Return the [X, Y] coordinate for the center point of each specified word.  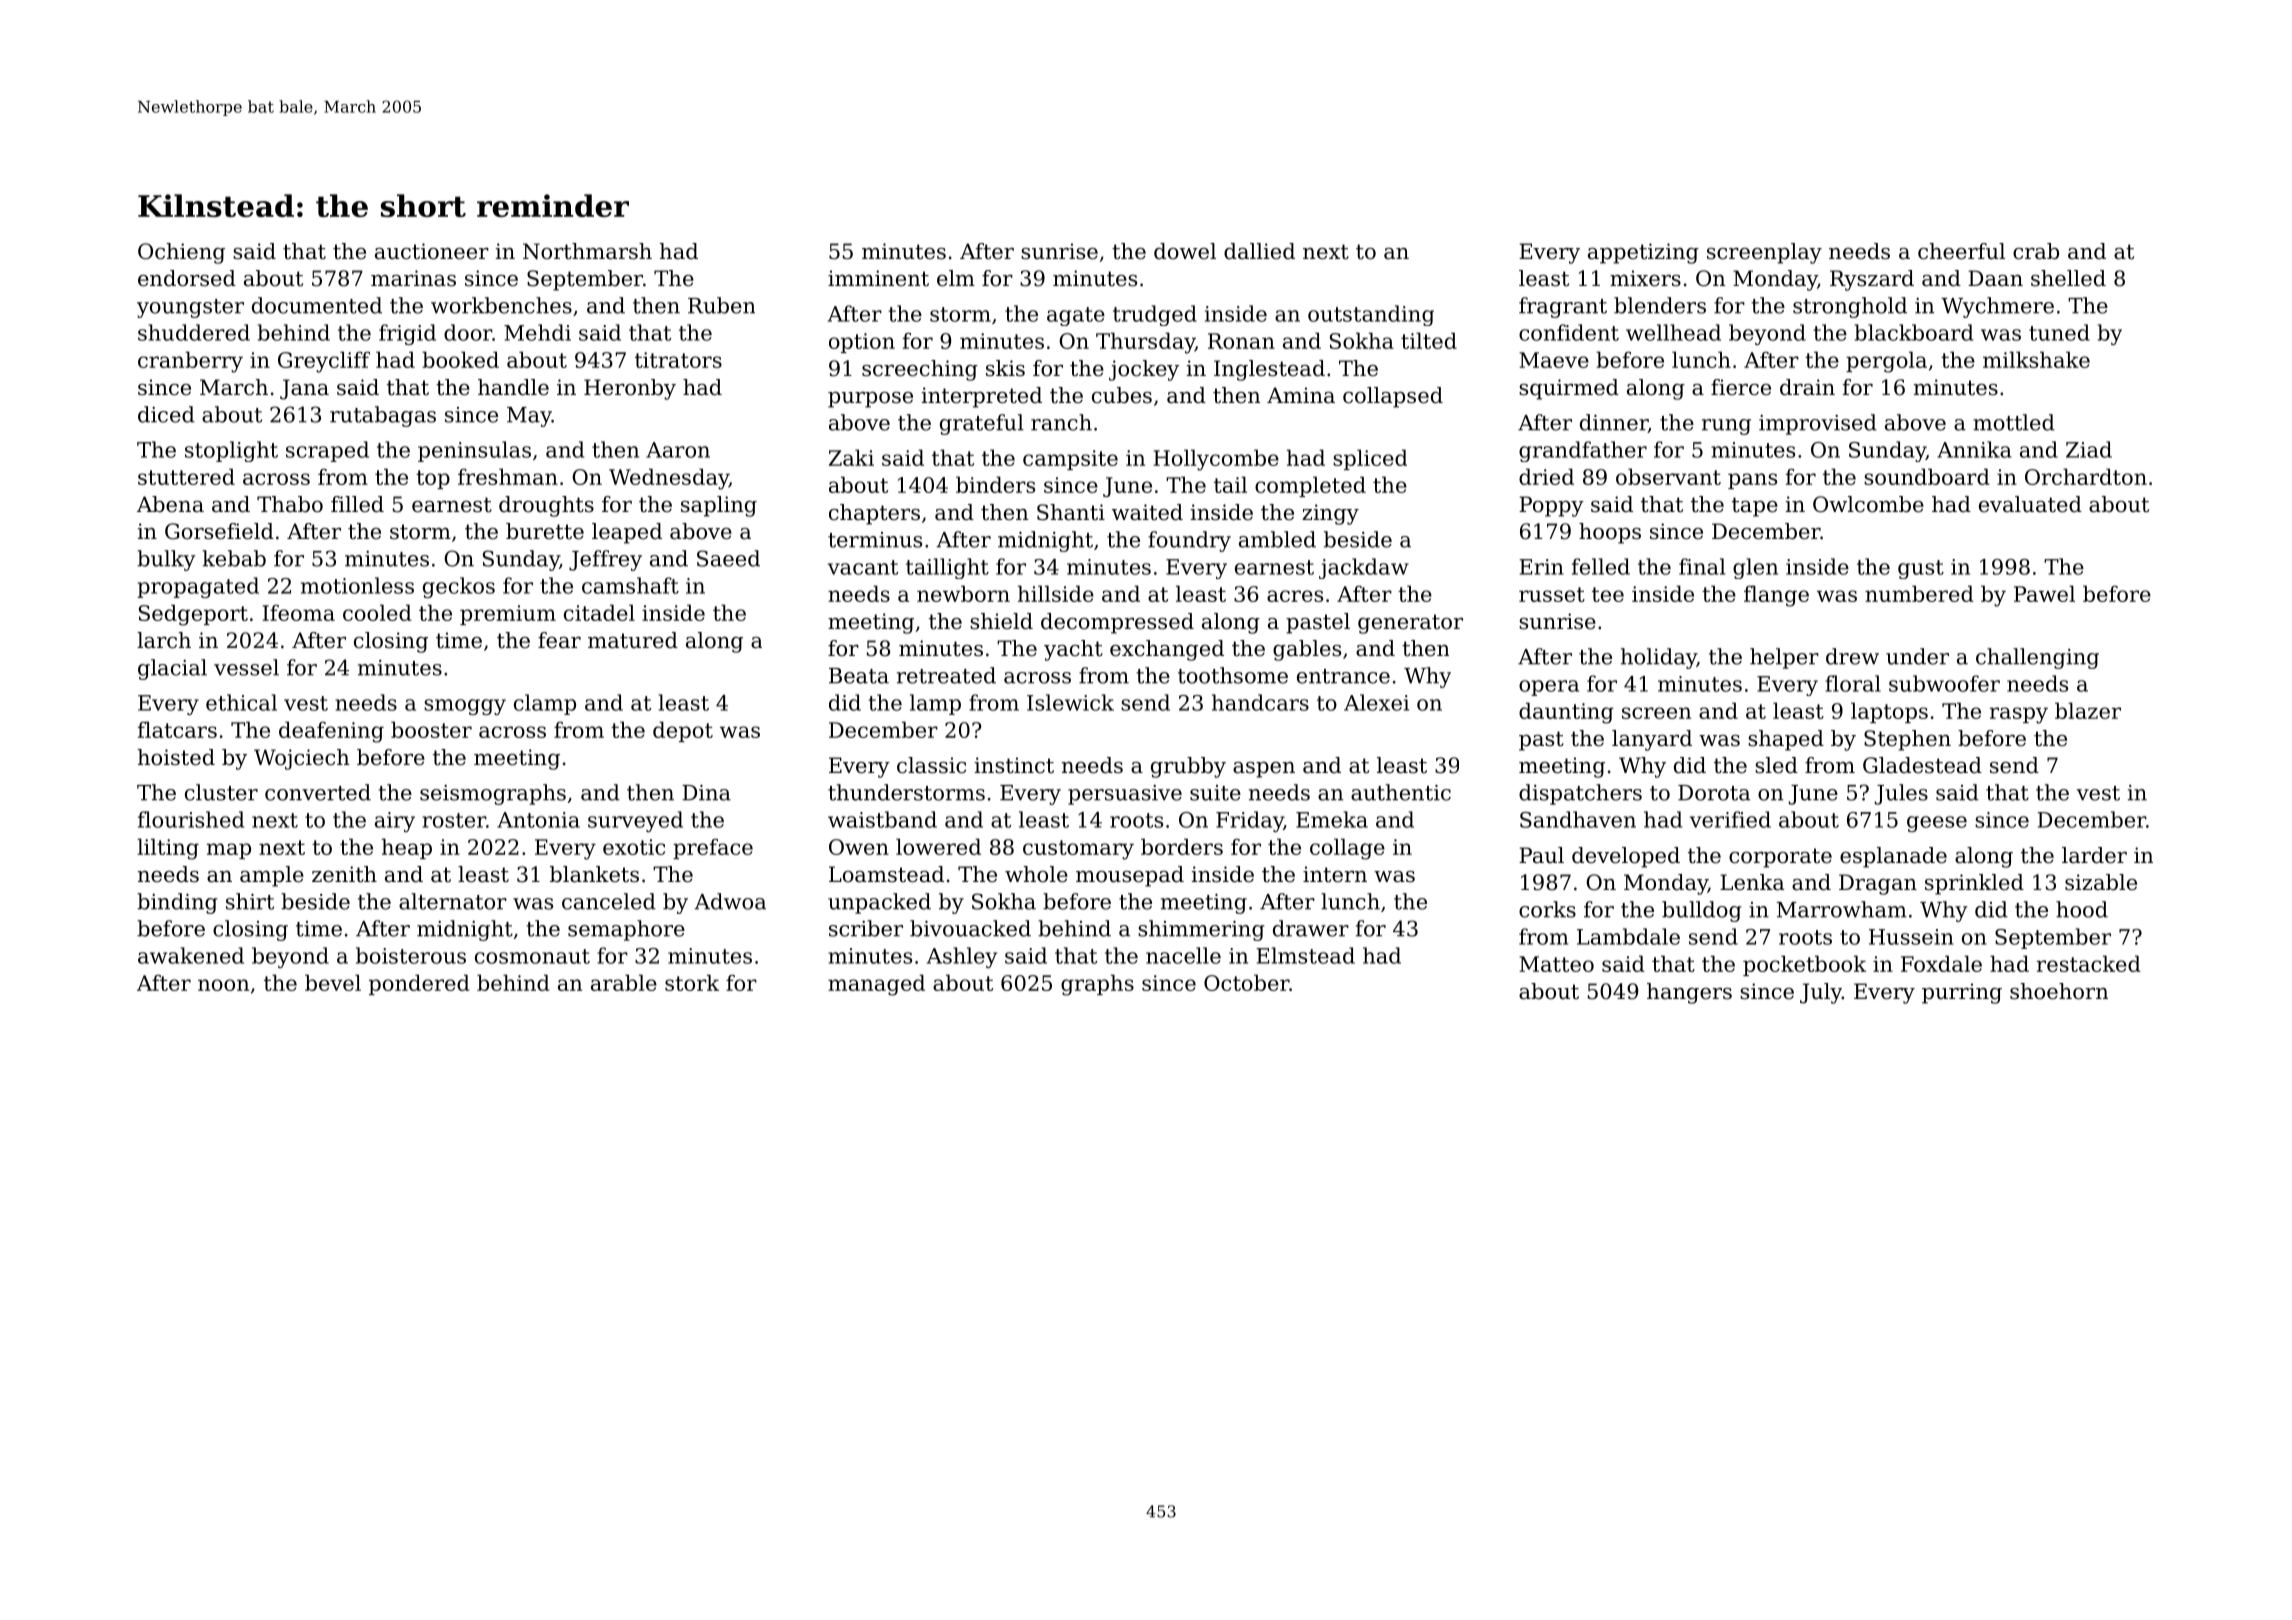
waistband [882, 819]
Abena [170, 504]
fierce [1741, 387]
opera [1549, 688]
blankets [594, 874]
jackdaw [1364, 568]
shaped [1786, 740]
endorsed [187, 278]
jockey [1144, 370]
